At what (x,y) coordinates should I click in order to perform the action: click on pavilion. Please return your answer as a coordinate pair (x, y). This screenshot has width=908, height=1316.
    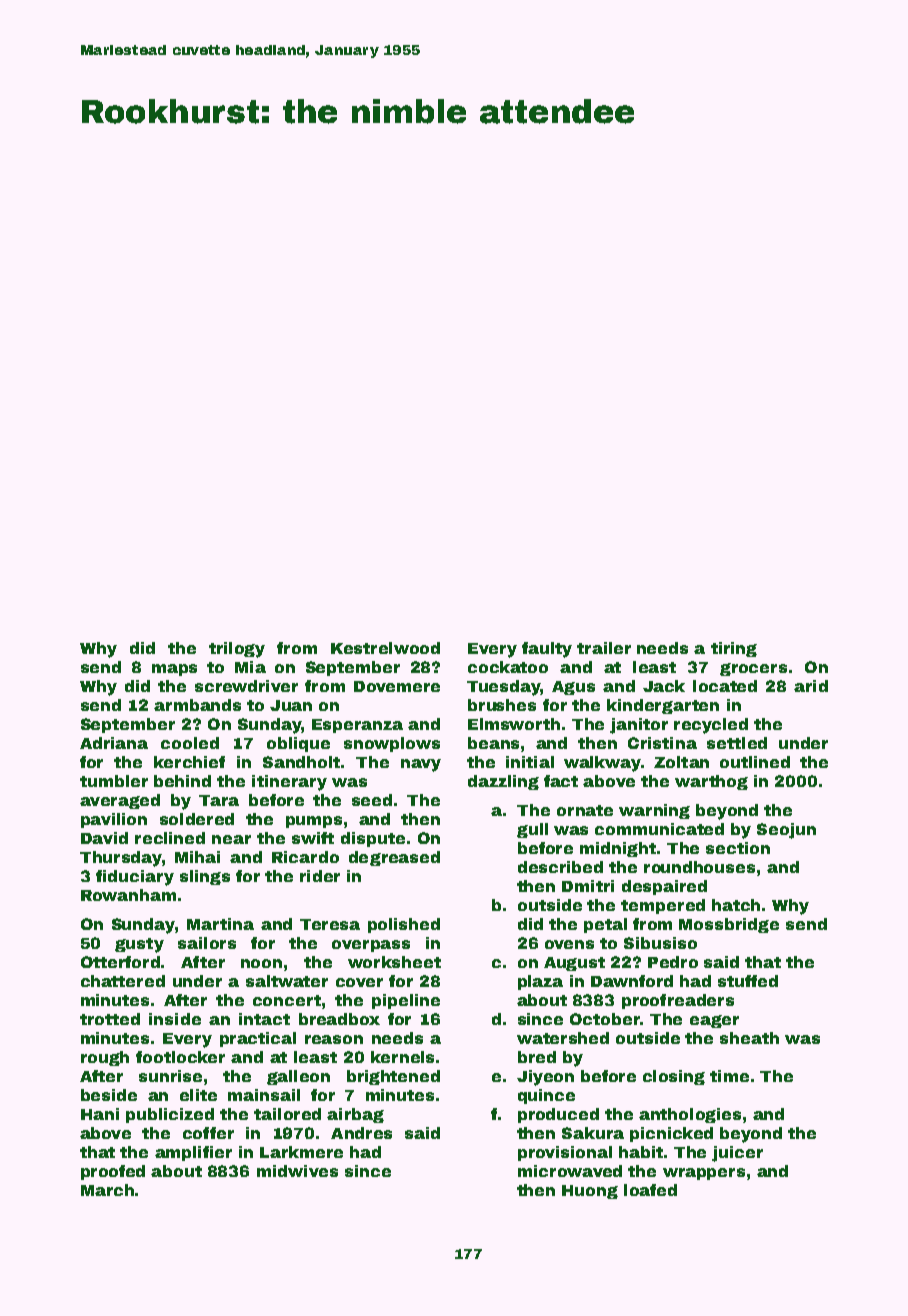
    Looking at the image, I should click on (114, 820).
